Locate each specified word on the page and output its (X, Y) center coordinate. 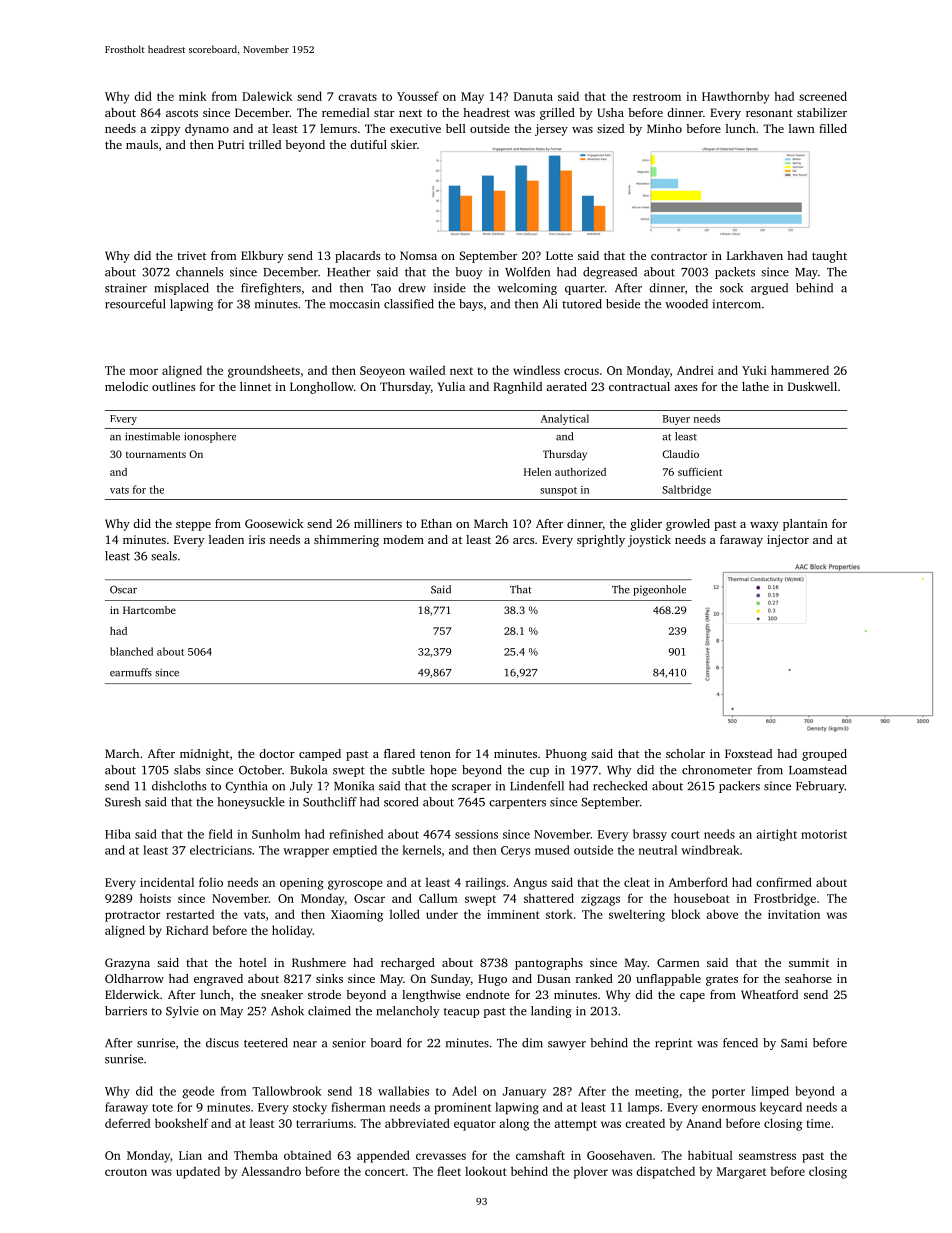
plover (591, 1172)
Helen (537, 471)
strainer (126, 288)
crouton (126, 1172)
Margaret (741, 1173)
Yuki (754, 370)
